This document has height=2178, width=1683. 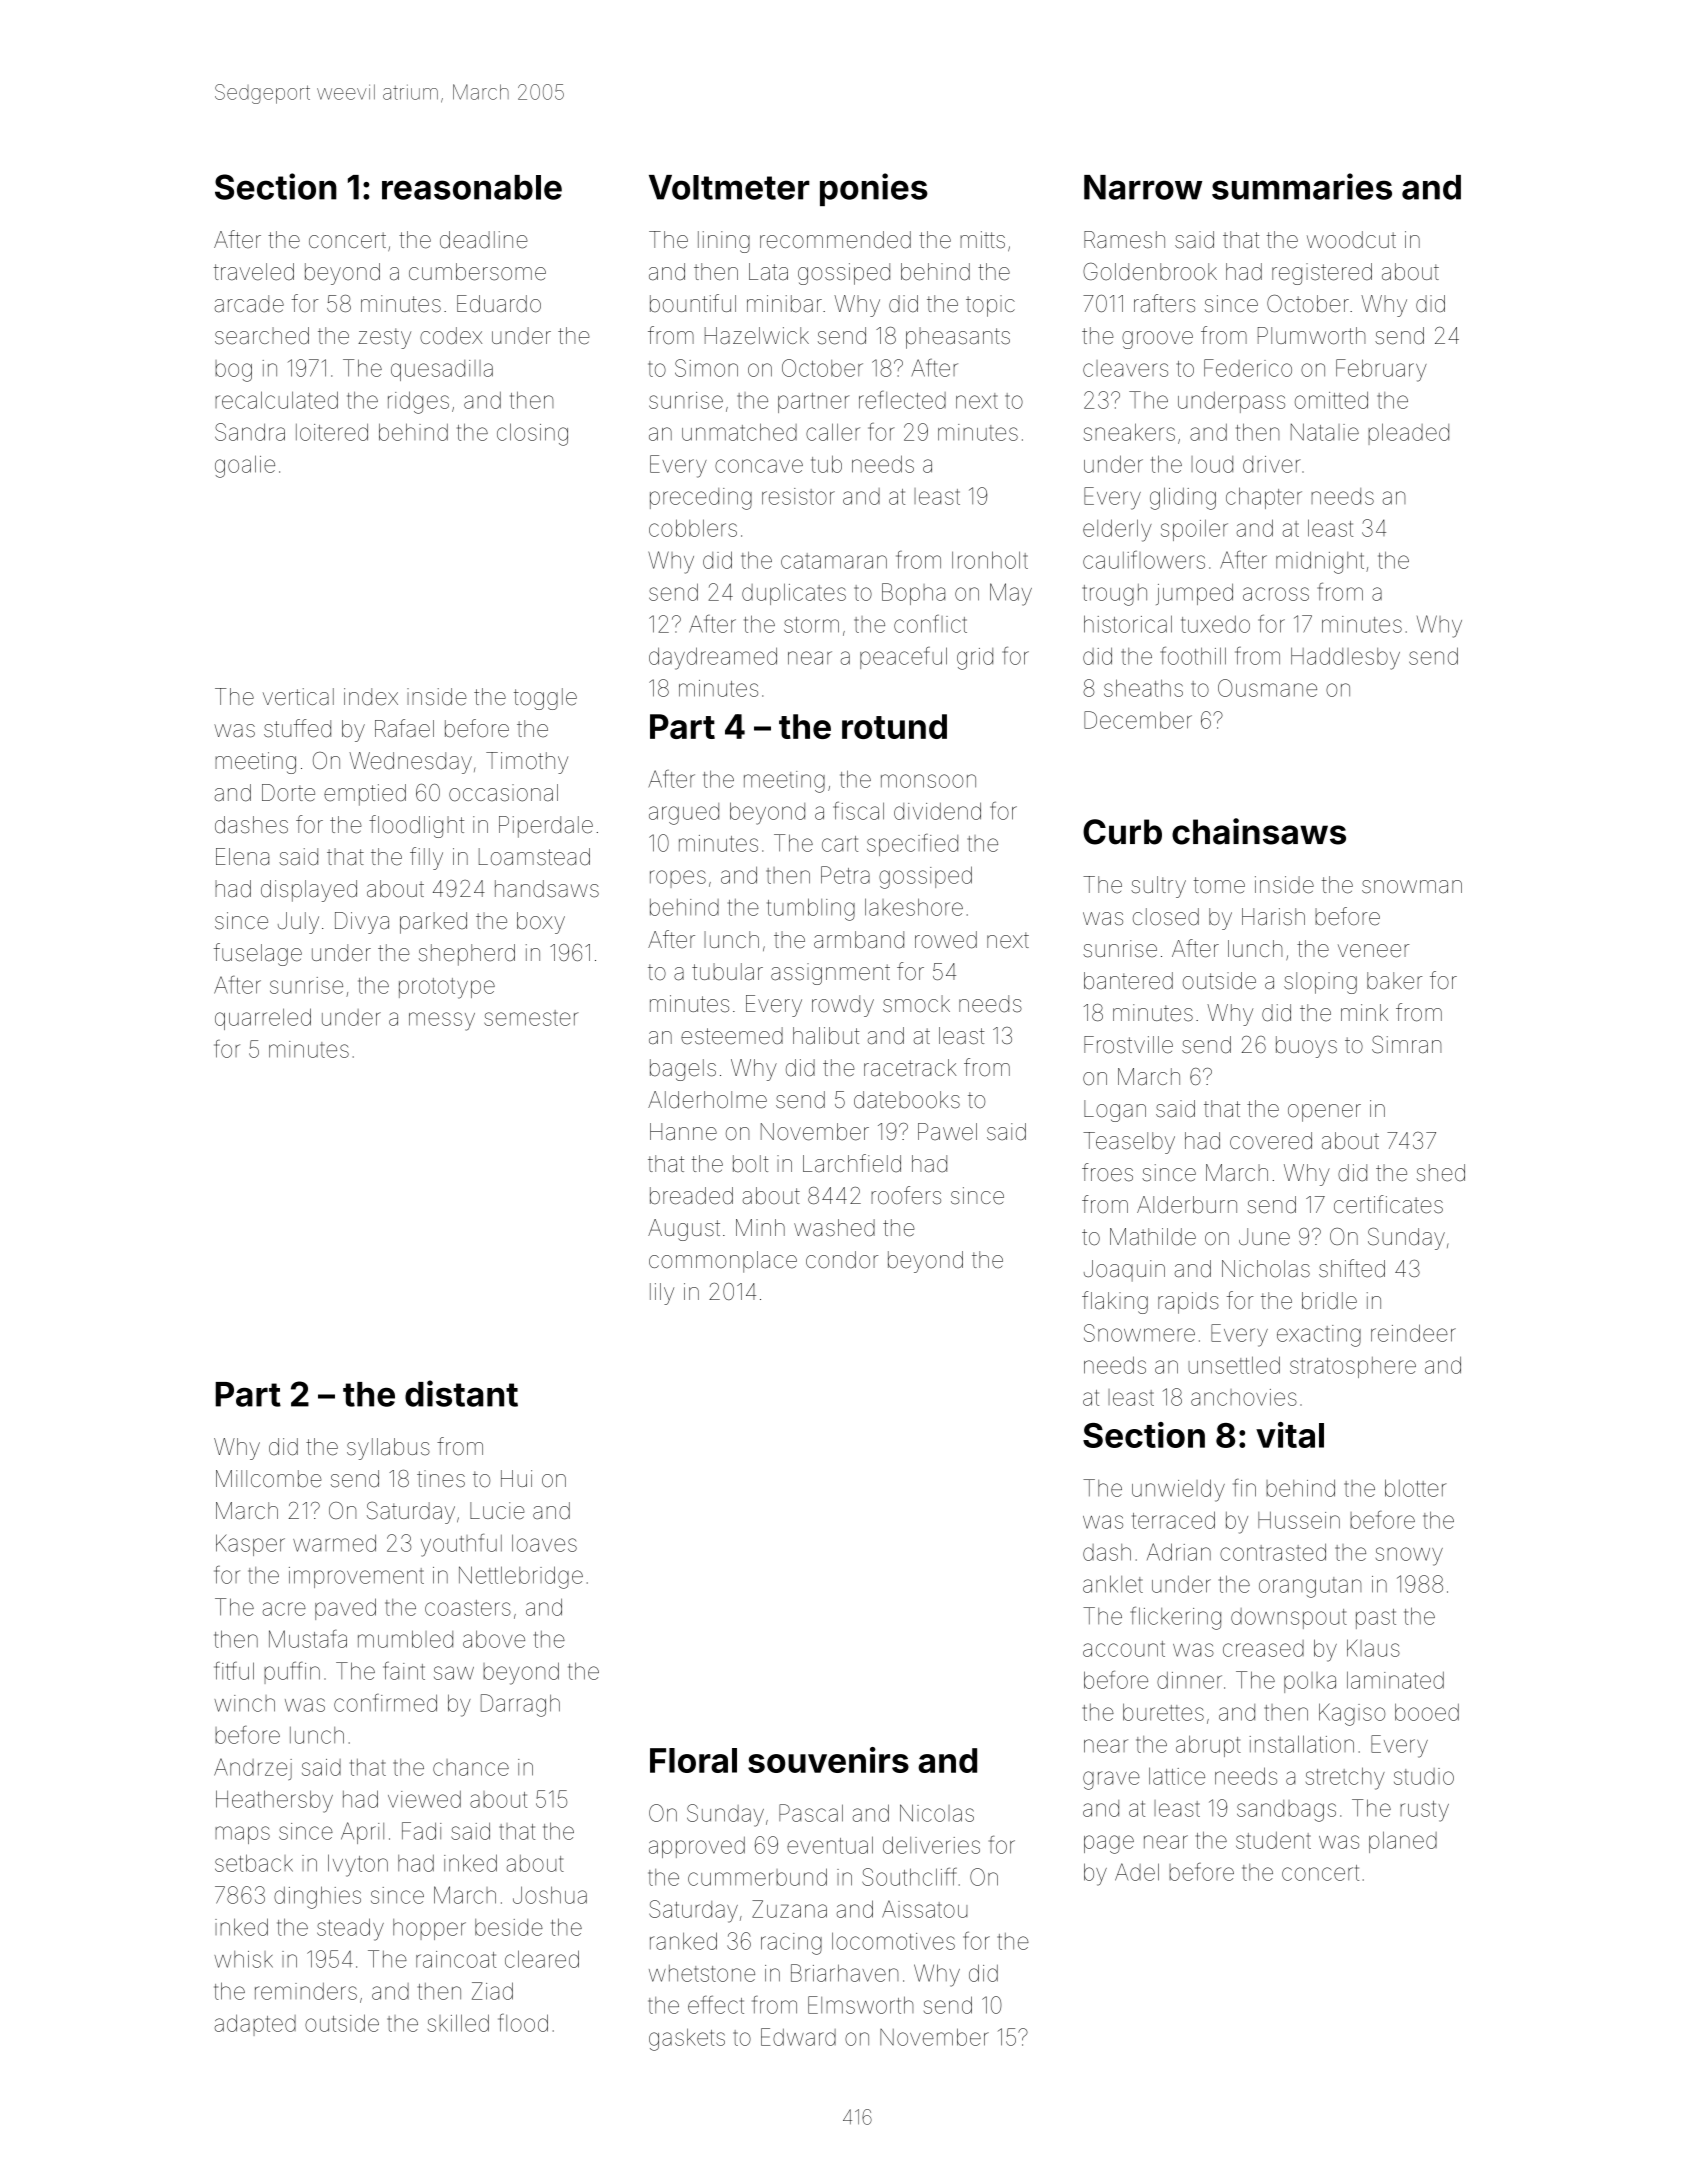 I want to click on Millcombe, so click(x=269, y=1479).
